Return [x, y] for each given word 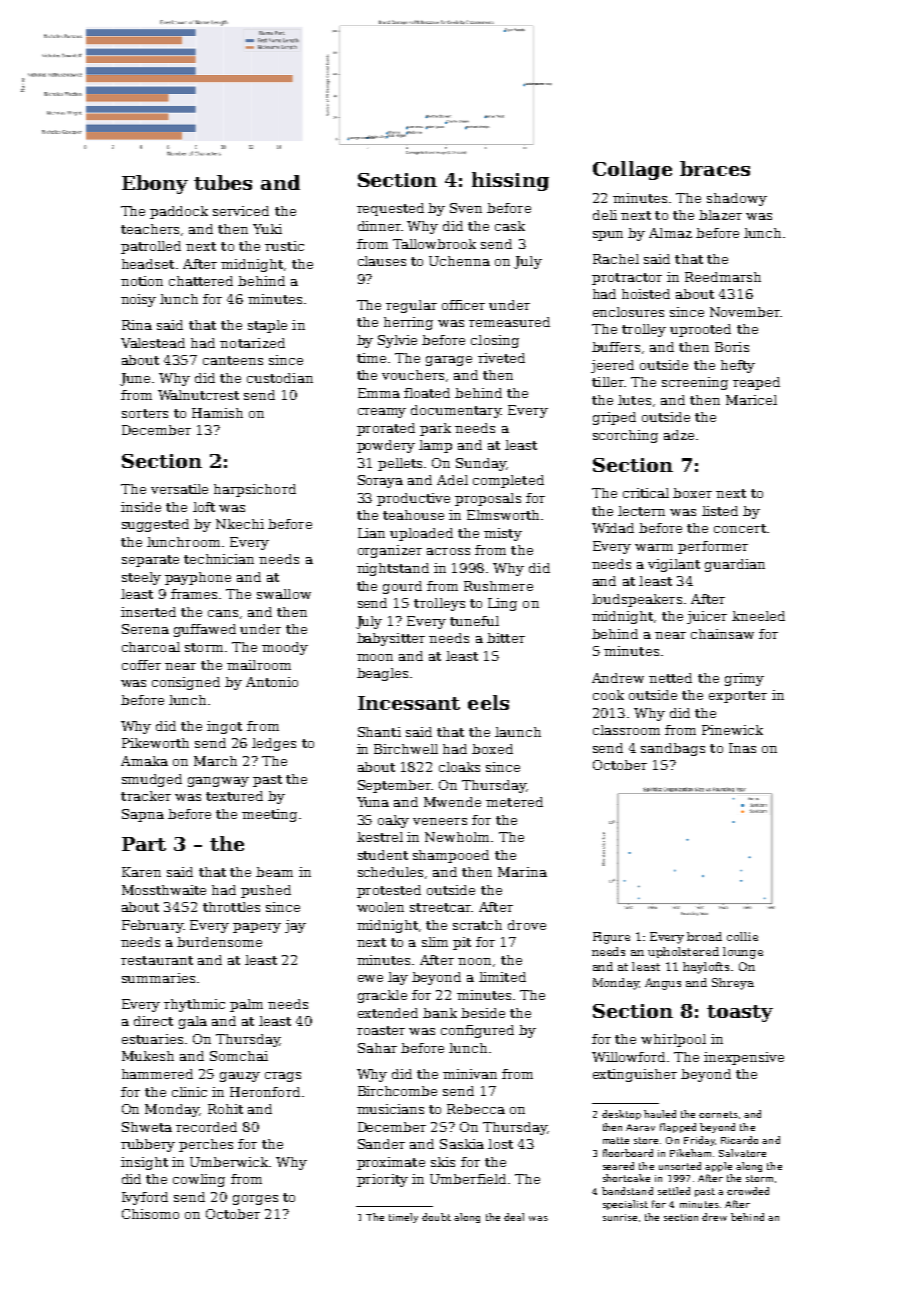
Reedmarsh [723, 277]
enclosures [628, 312]
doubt [436, 1217]
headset [148, 264]
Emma [379, 393]
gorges [255, 1200]
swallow [284, 594]
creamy [382, 413]
